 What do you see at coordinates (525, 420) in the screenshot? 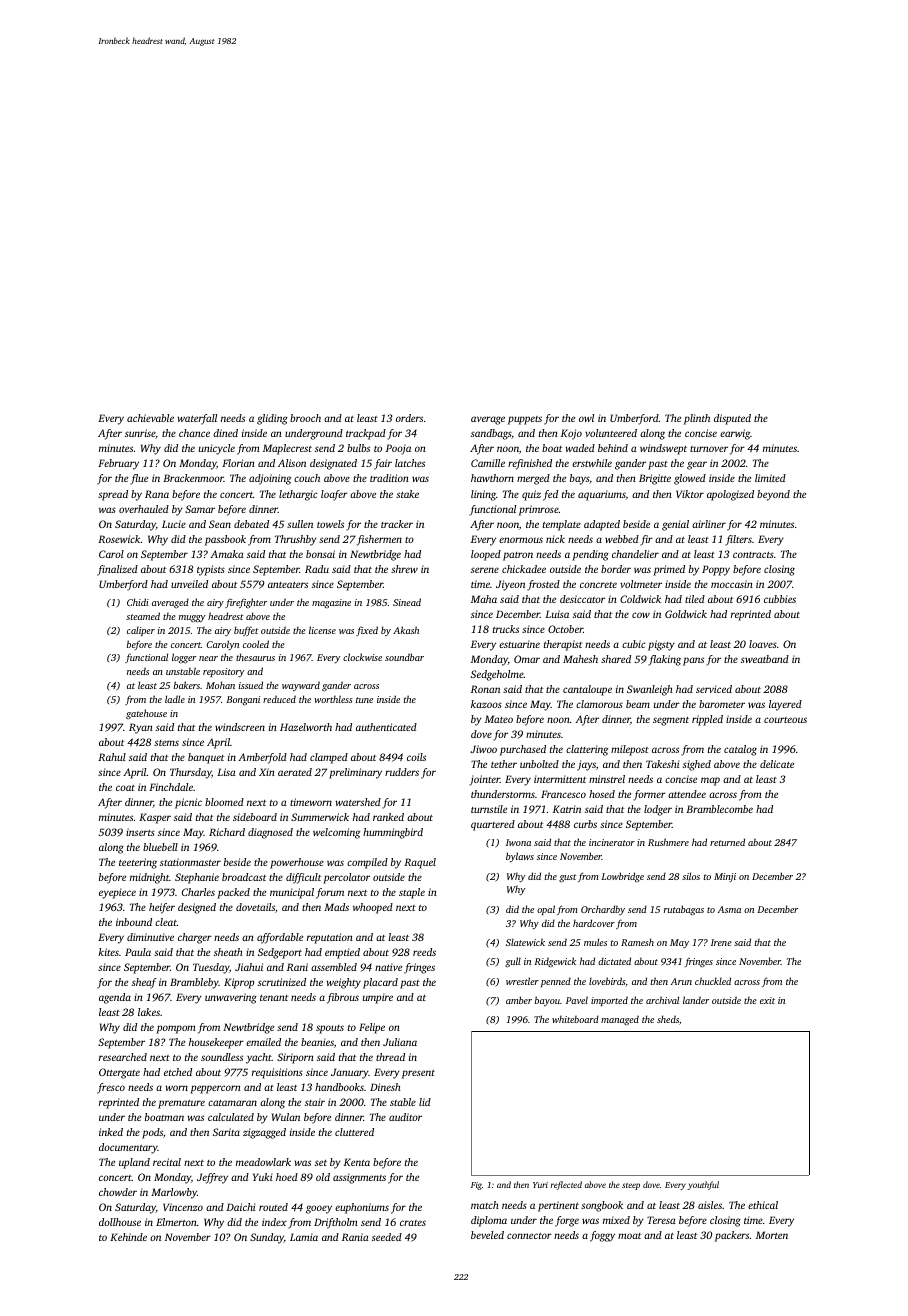
I see `puppets` at bounding box center [525, 420].
